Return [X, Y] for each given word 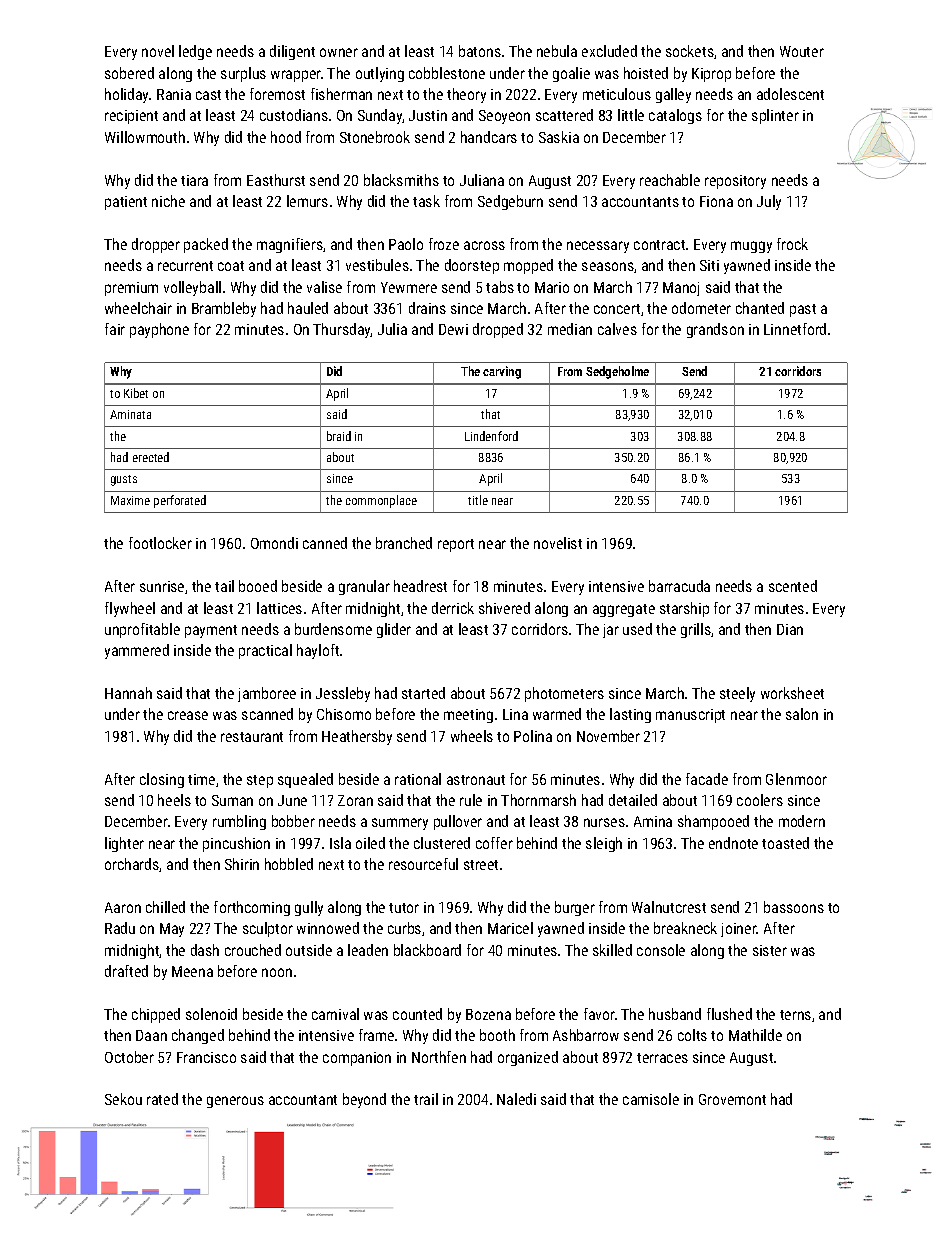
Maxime [130, 500]
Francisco [206, 1057]
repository [735, 182]
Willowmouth [145, 137]
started [423, 693]
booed [258, 586]
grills [696, 630]
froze [444, 244]
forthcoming [252, 908]
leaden [368, 950]
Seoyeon [504, 117]
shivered [504, 608]
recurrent [185, 266]
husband [675, 1014]
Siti [709, 265]
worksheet [792, 693]
